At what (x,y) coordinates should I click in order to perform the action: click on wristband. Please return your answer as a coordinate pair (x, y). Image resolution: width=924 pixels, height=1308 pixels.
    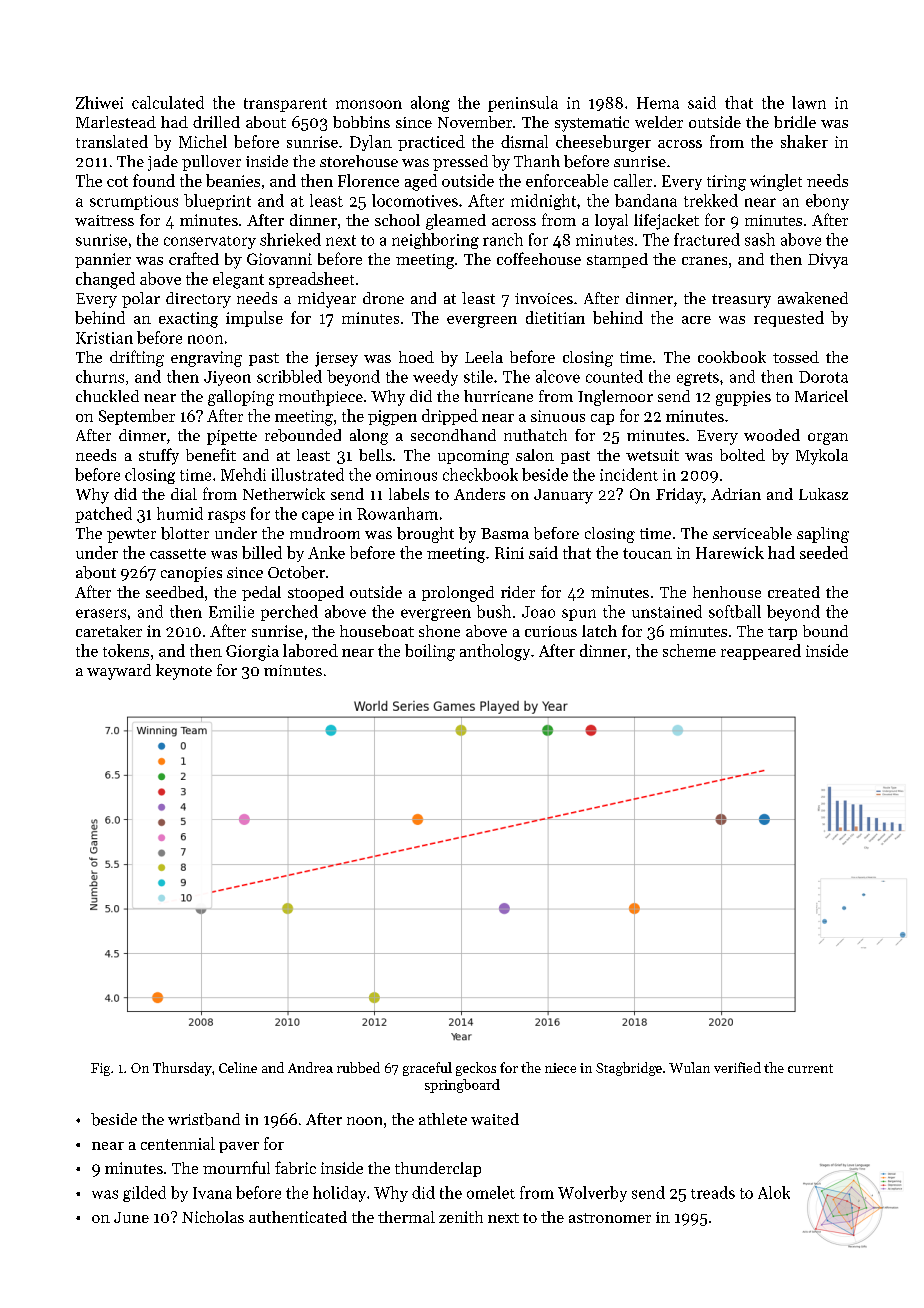
    Looking at the image, I should click on (204, 1119).
